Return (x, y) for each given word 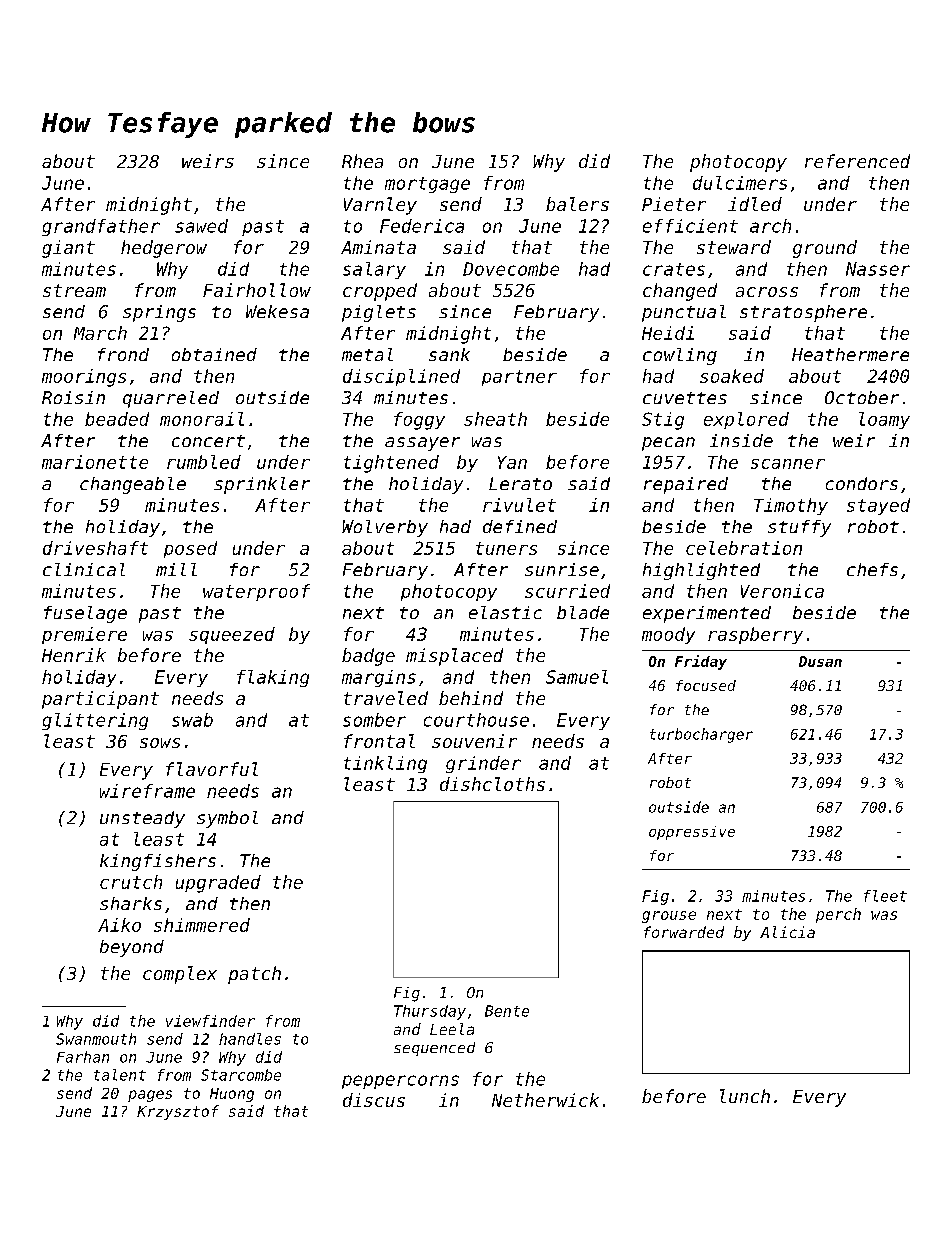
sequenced (434, 1049)
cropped (380, 292)
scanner (788, 464)
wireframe (147, 791)
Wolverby (385, 528)
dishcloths (492, 784)
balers (577, 204)
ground (825, 249)
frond (123, 354)
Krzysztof (178, 1112)
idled (755, 204)
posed (190, 549)
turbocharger (701, 735)
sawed (201, 226)
